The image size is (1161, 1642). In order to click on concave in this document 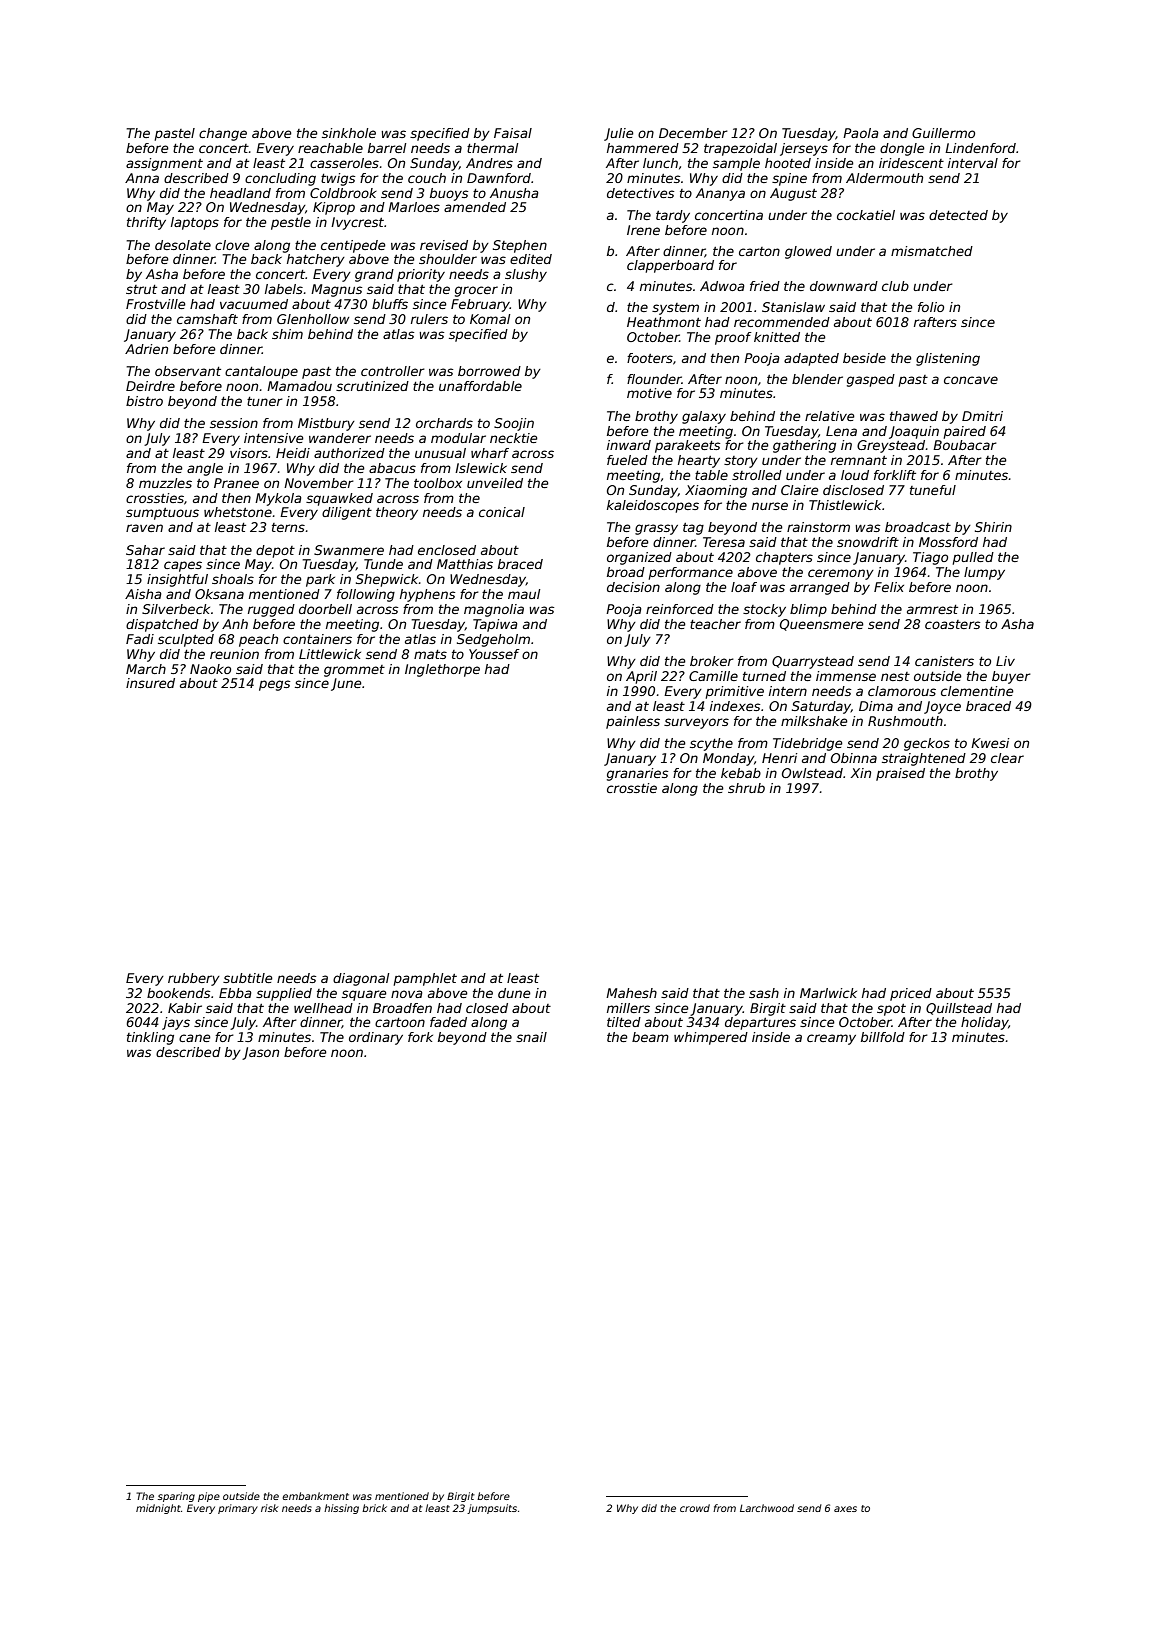, I will do `click(971, 380)`.
